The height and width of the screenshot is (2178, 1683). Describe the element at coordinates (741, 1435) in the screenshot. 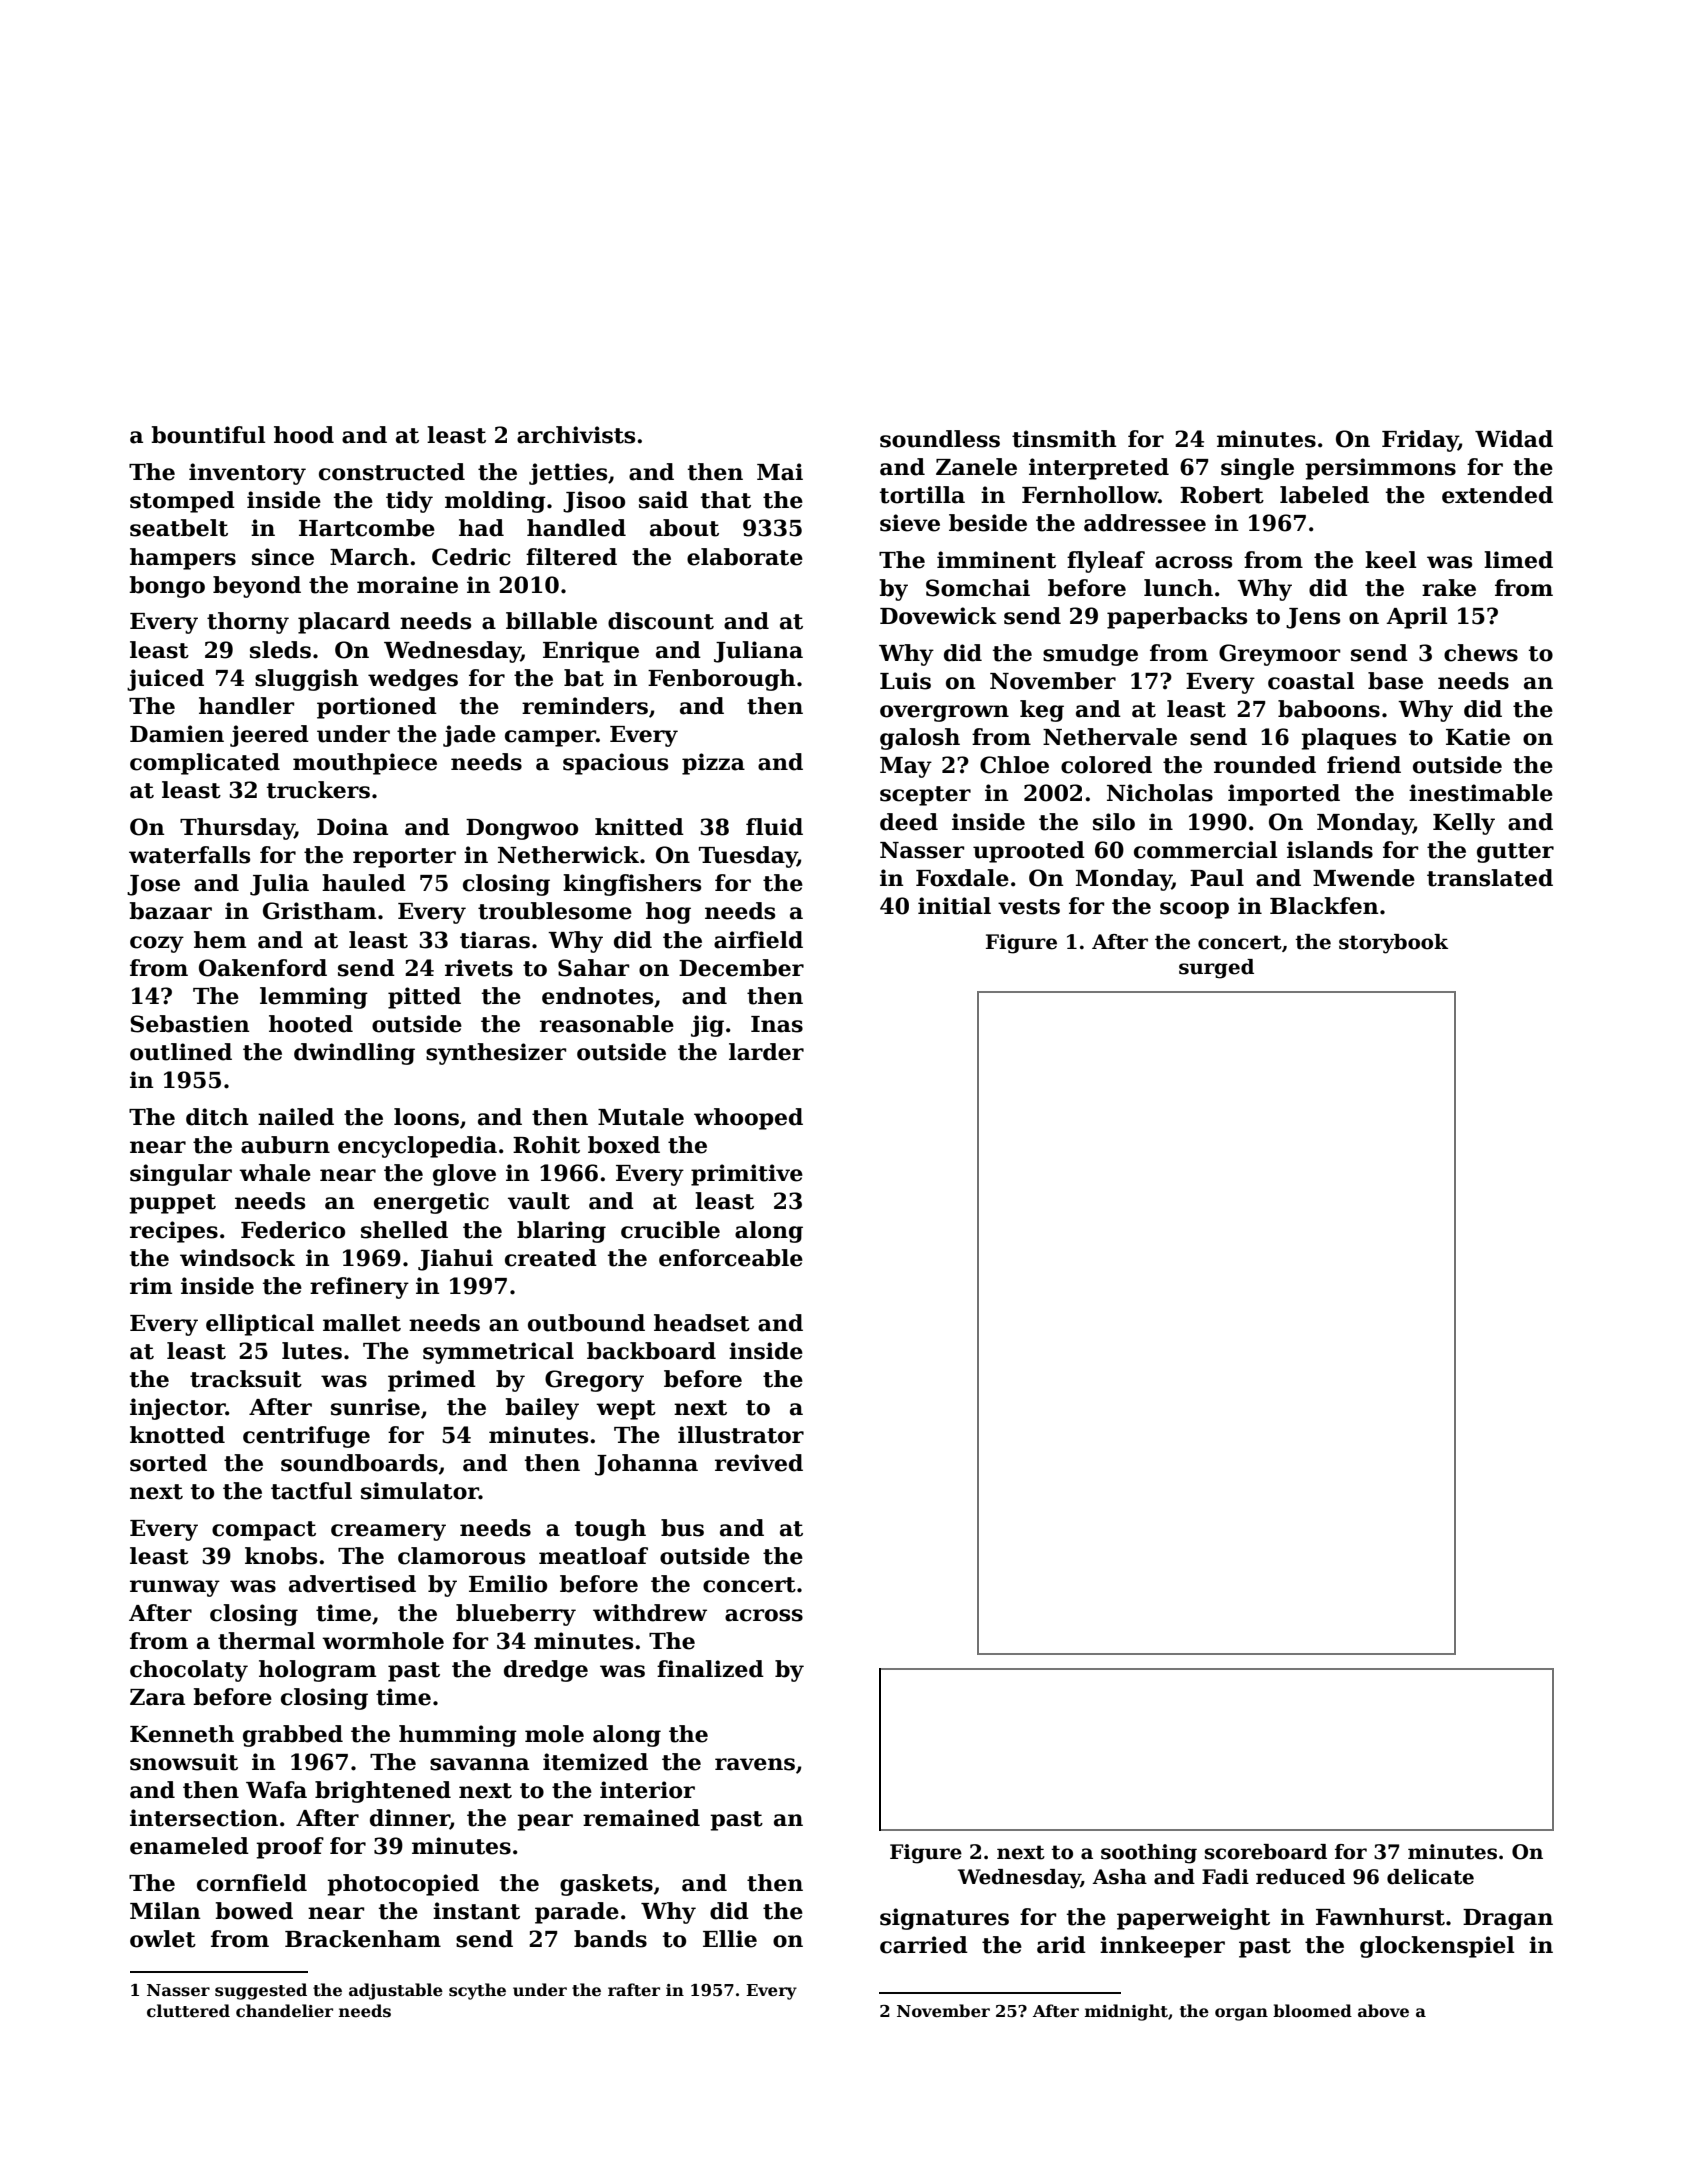

I see `illustrator` at that location.
